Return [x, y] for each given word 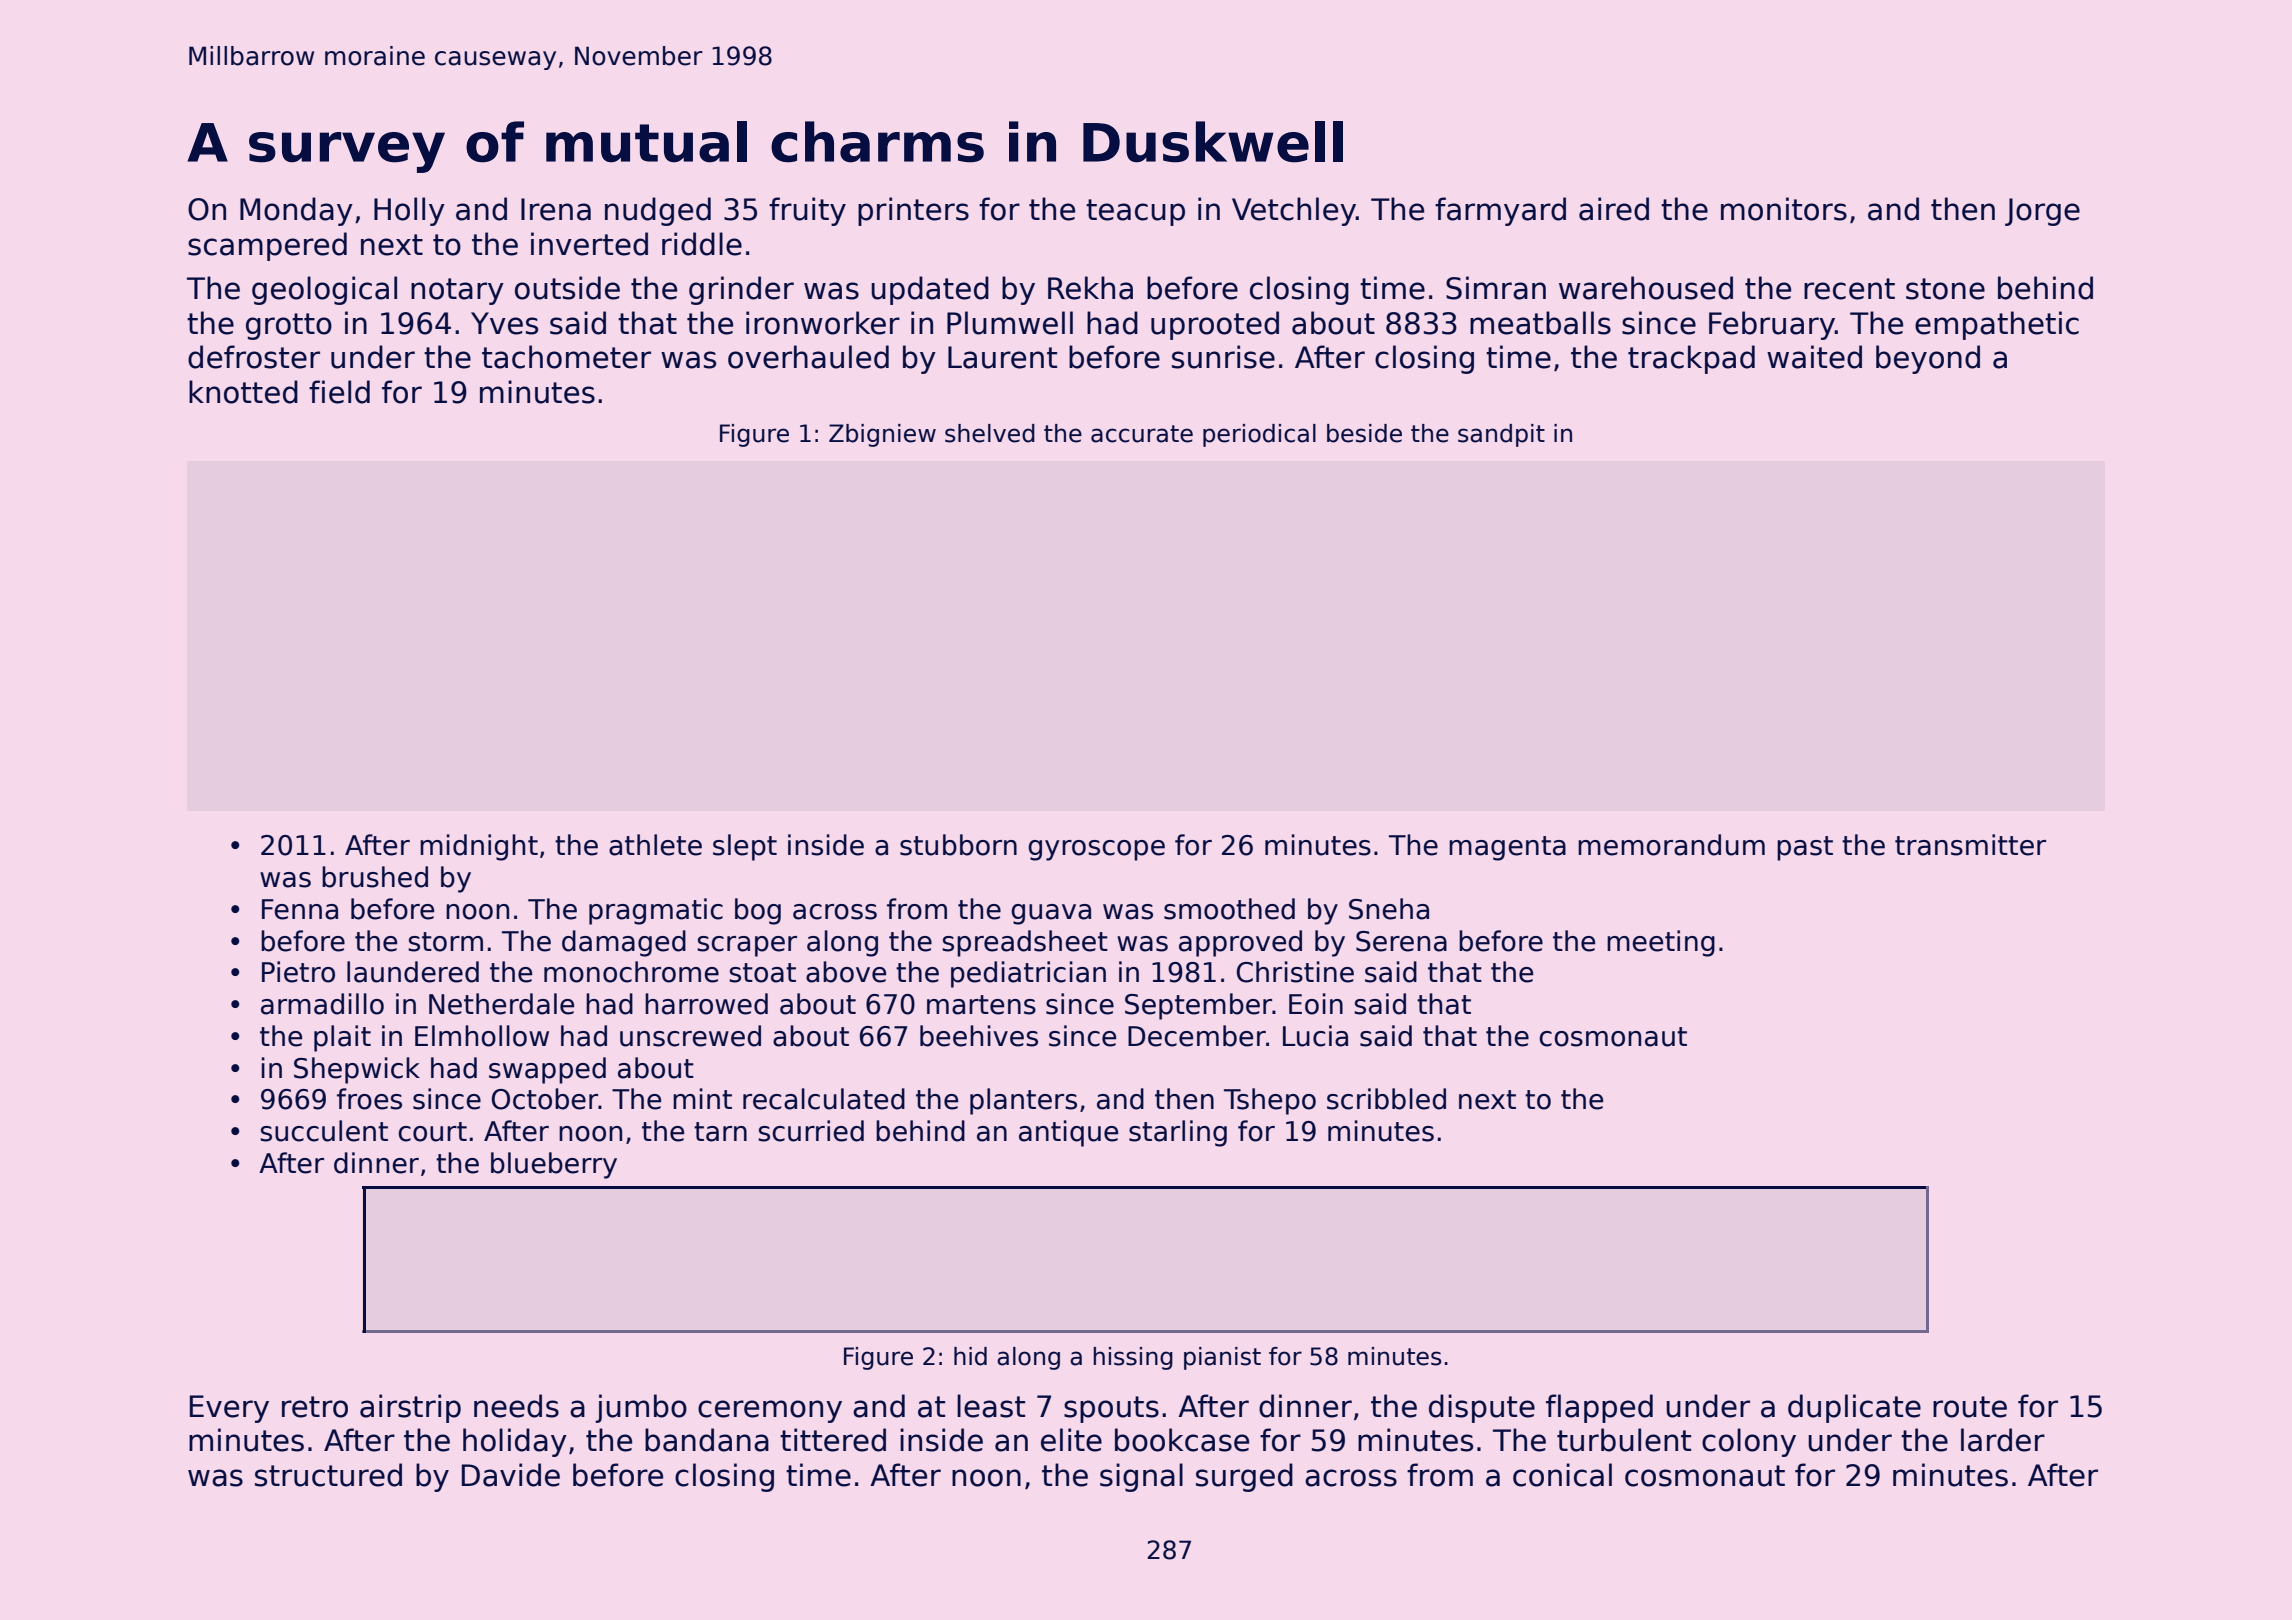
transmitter [1970, 845]
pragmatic [656, 911]
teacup [1135, 212]
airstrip [410, 1408]
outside [567, 288]
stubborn [958, 845]
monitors [1784, 209]
